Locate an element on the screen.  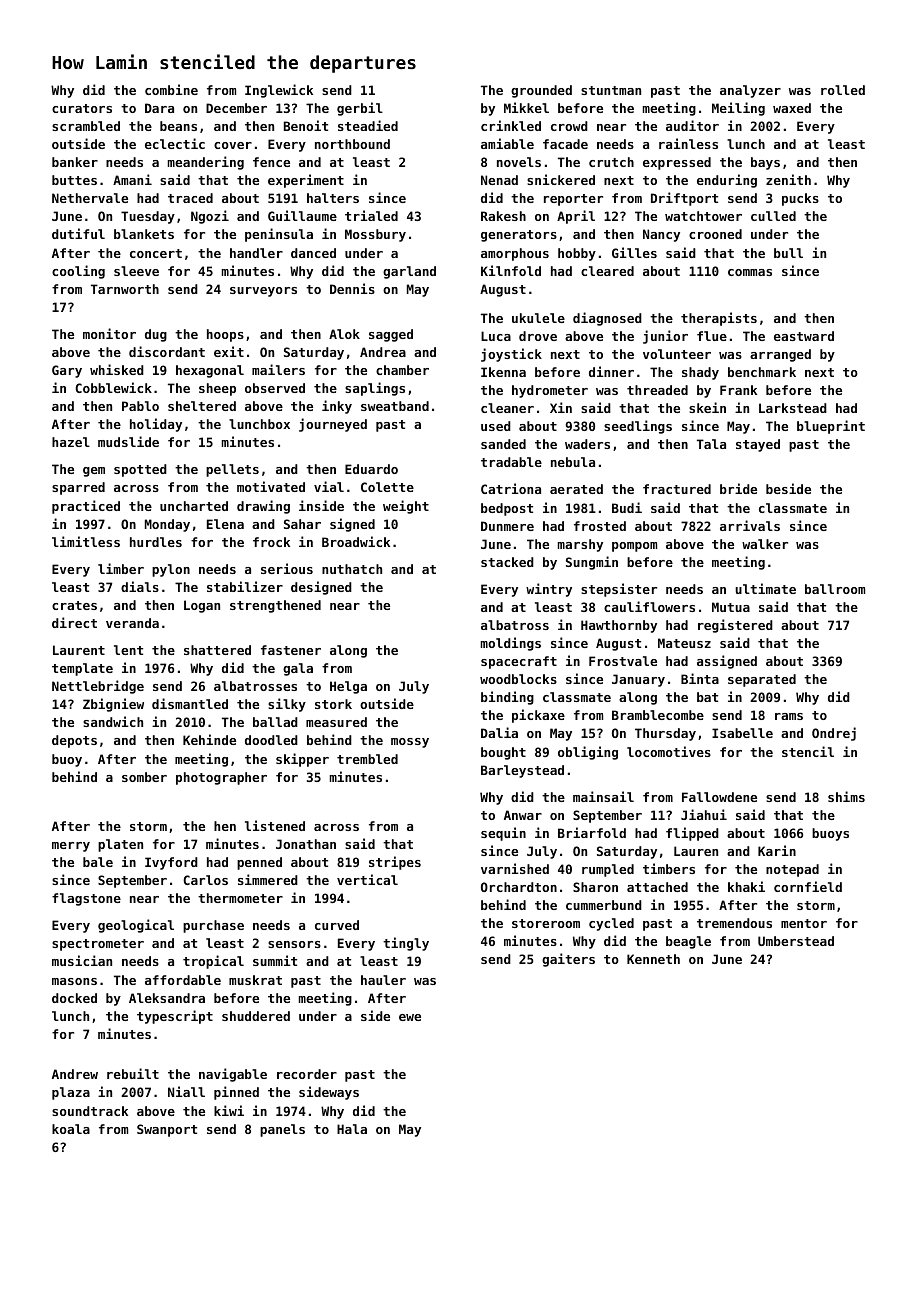
moldings is located at coordinates (511, 644).
